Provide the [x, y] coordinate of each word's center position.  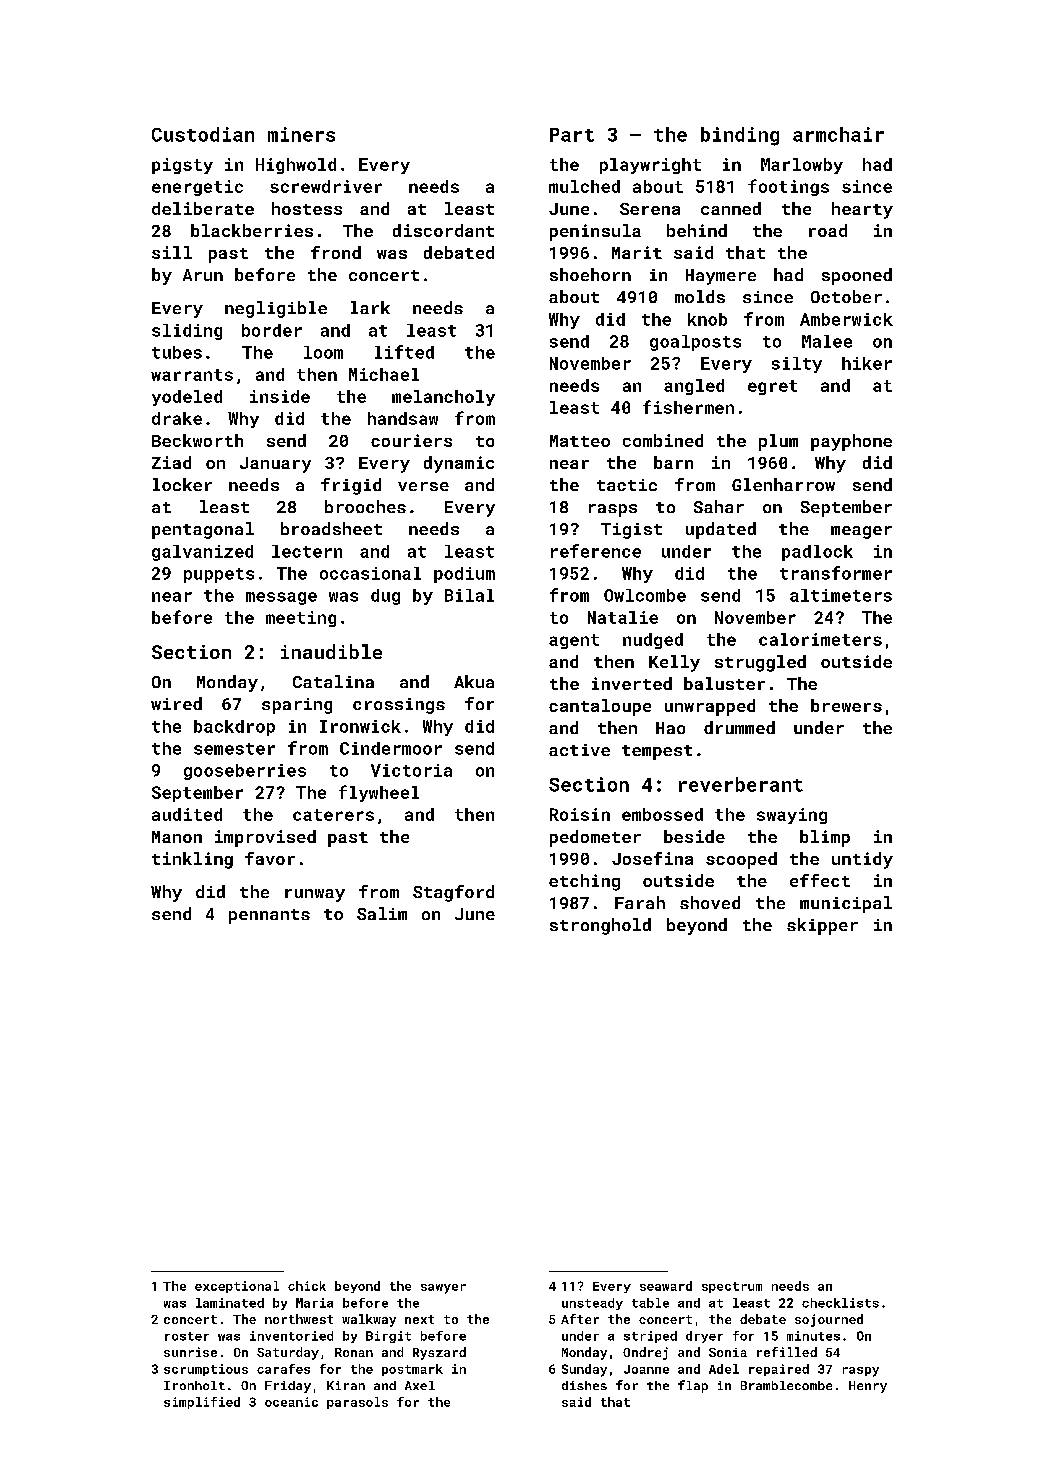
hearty [862, 210]
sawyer [443, 1289]
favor [270, 858]
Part [572, 135]
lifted [404, 352]
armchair [838, 134]
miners [301, 134]
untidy [862, 860]
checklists [840, 1303]
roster [187, 1336]
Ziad [171, 462]
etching [584, 882]
